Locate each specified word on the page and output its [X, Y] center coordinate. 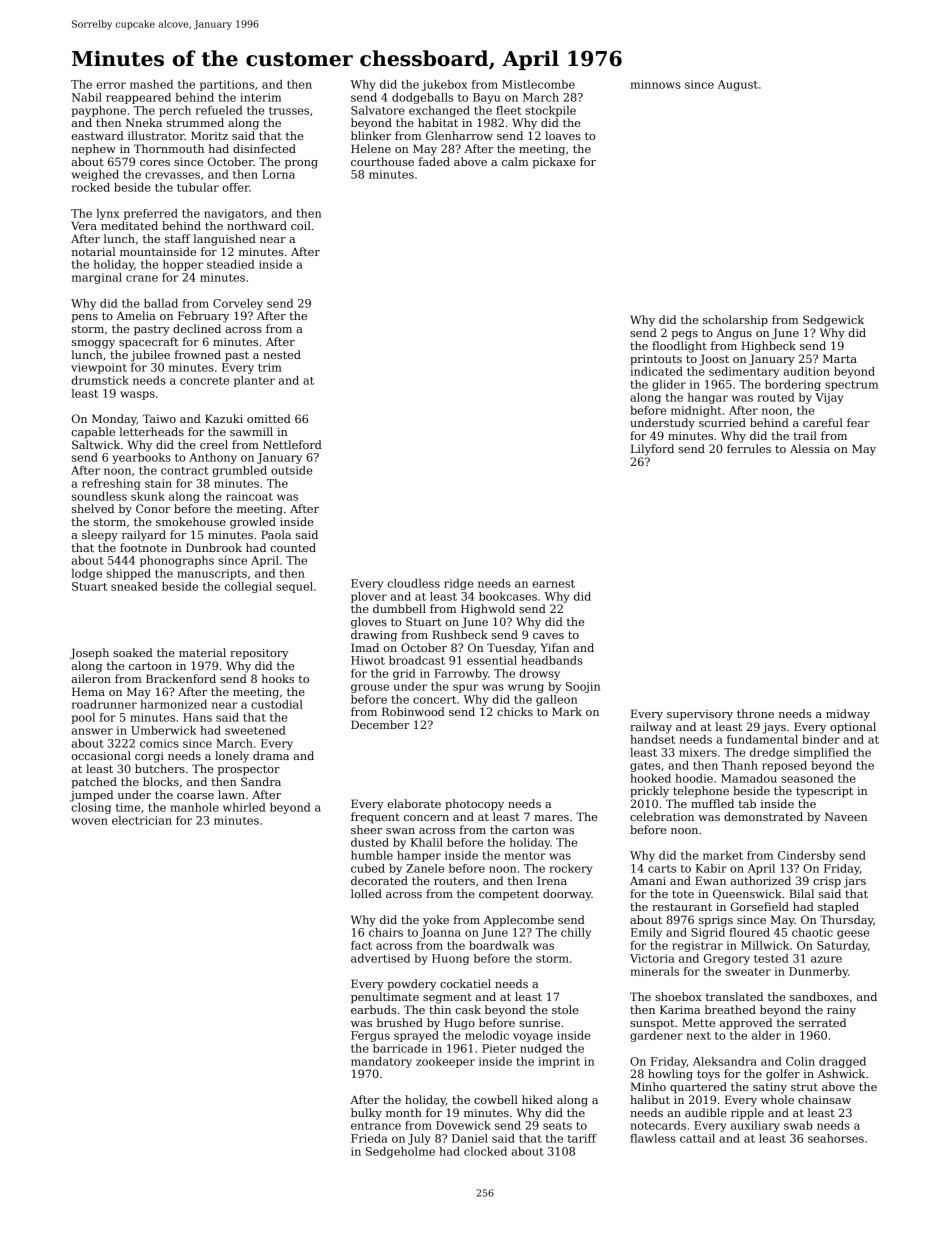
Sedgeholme [400, 1152]
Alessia [810, 448]
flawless [653, 1138]
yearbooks [141, 458]
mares [551, 818]
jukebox [444, 85]
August [738, 85]
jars [854, 882]
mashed [151, 84]
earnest [553, 584]
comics [159, 743]
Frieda [369, 1138]
